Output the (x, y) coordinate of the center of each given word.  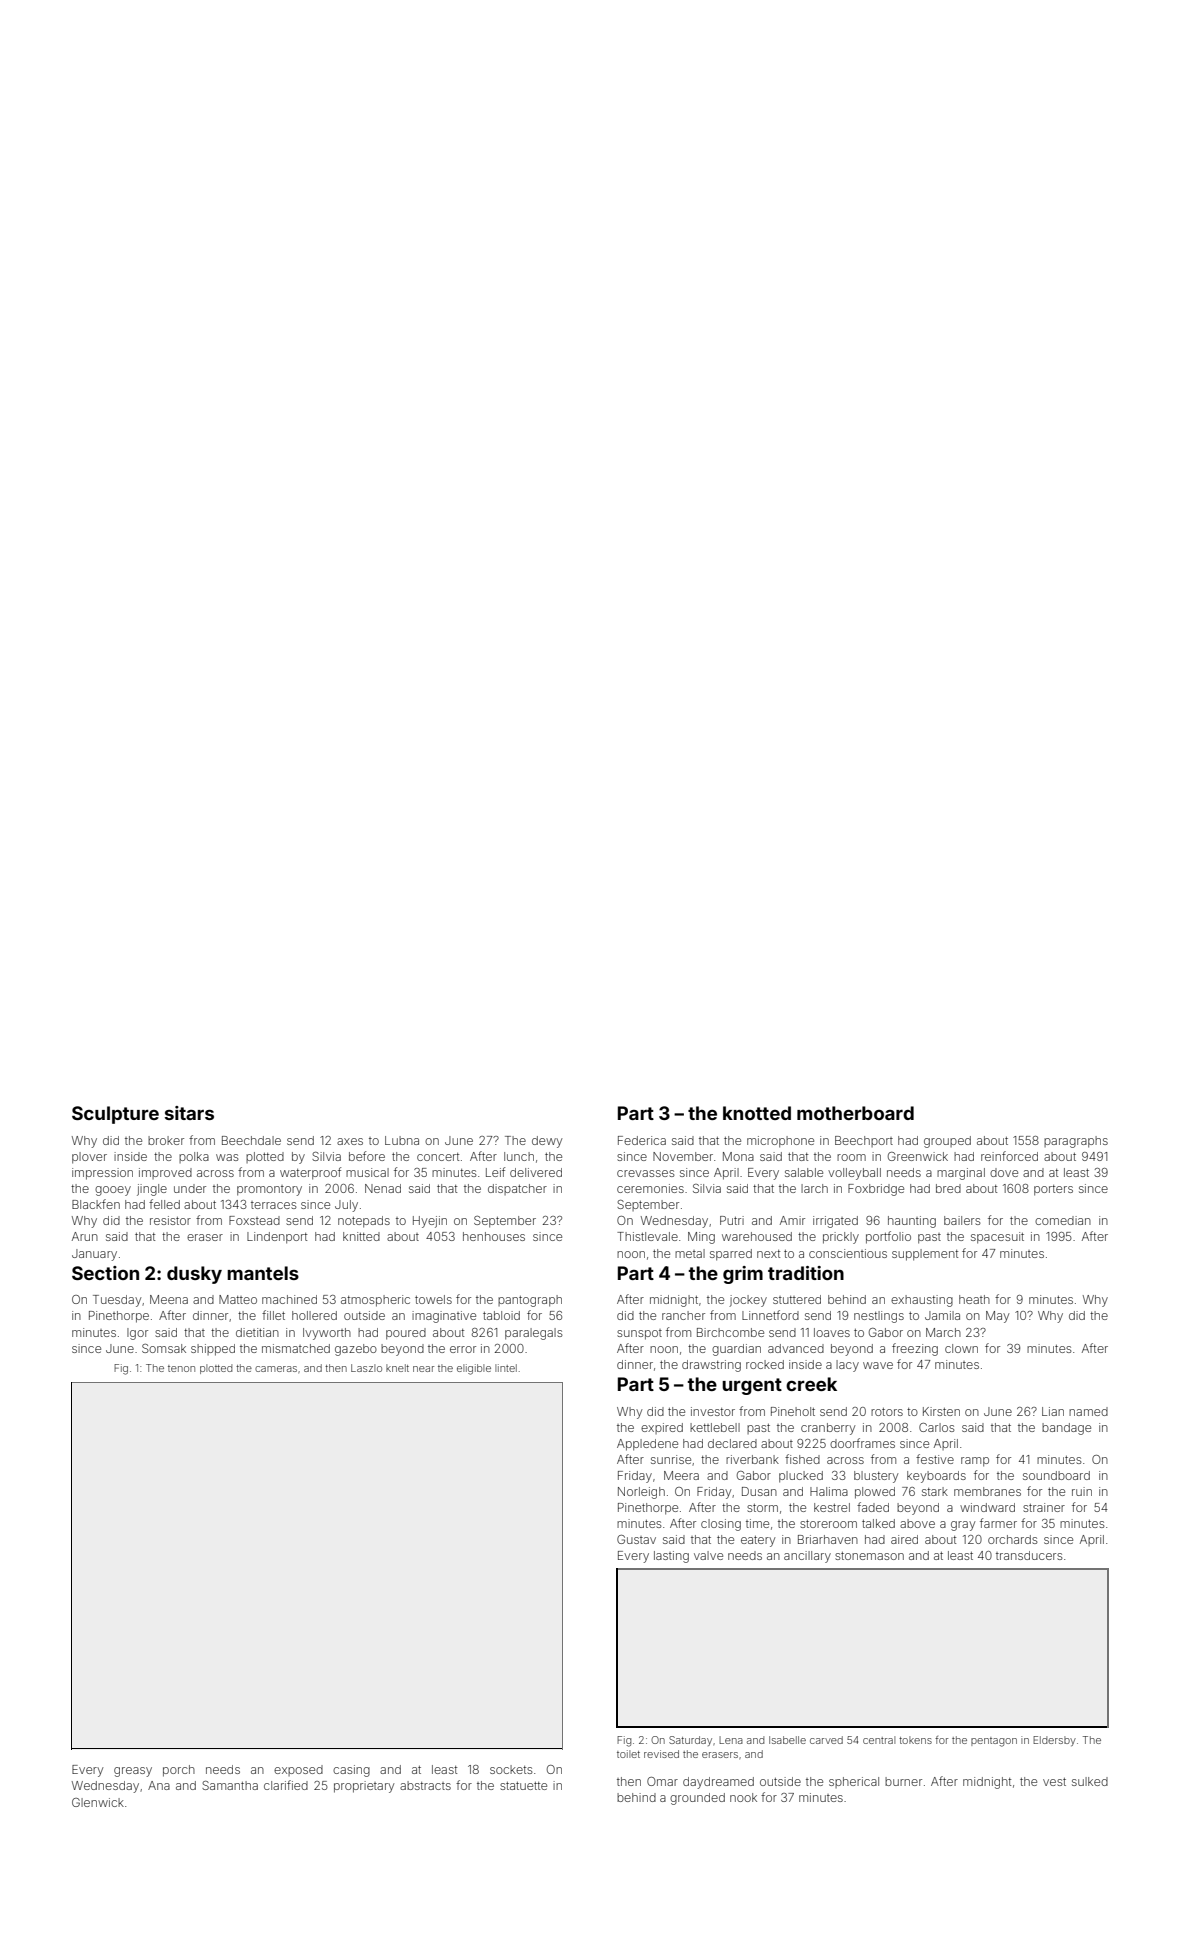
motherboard (855, 1113)
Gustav (636, 1539)
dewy (547, 1142)
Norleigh (641, 1493)
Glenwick (98, 1802)
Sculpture (115, 1115)
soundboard (1056, 1475)
